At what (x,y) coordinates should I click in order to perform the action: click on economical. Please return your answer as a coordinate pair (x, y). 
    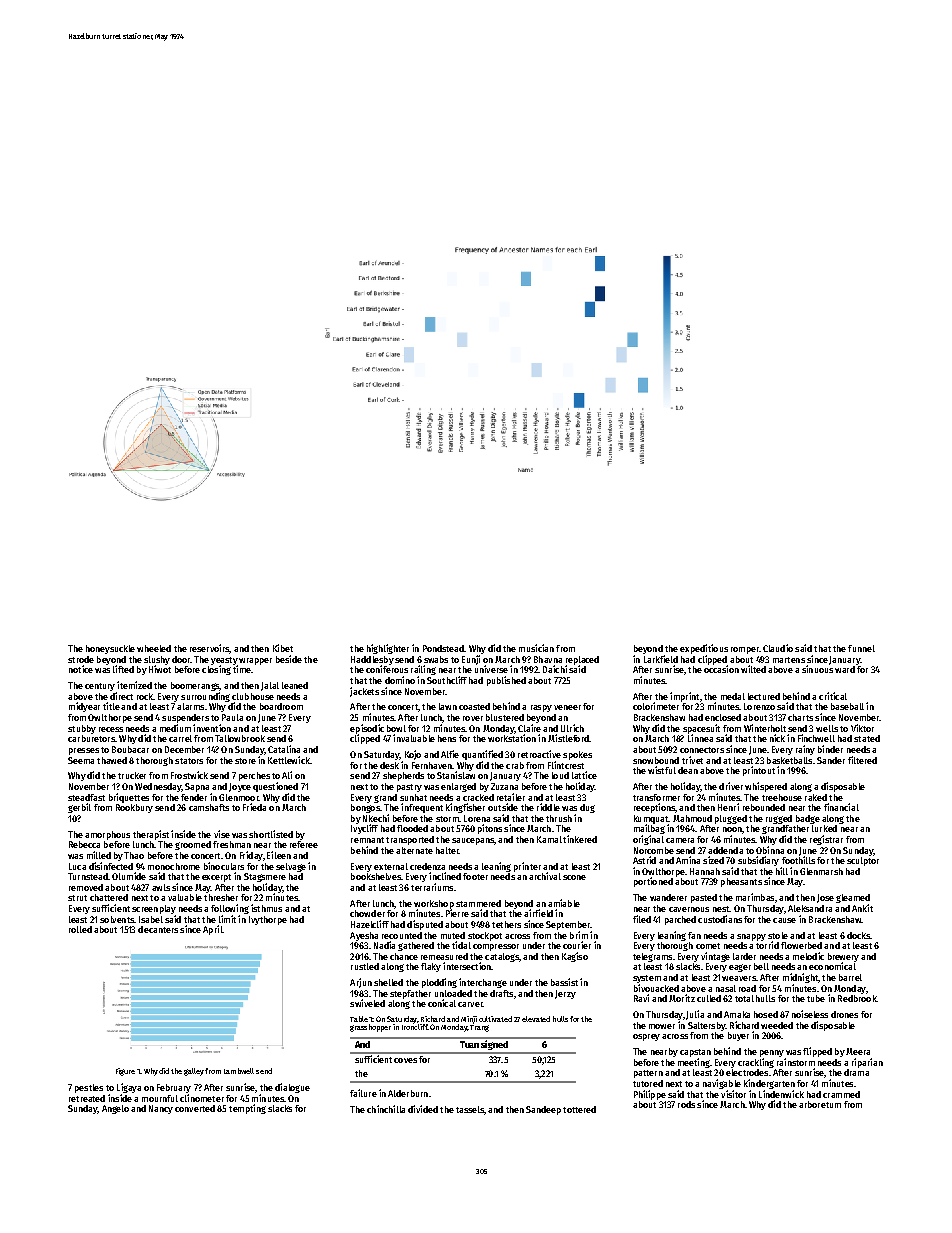
    Looking at the image, I should click on (832, 966).
